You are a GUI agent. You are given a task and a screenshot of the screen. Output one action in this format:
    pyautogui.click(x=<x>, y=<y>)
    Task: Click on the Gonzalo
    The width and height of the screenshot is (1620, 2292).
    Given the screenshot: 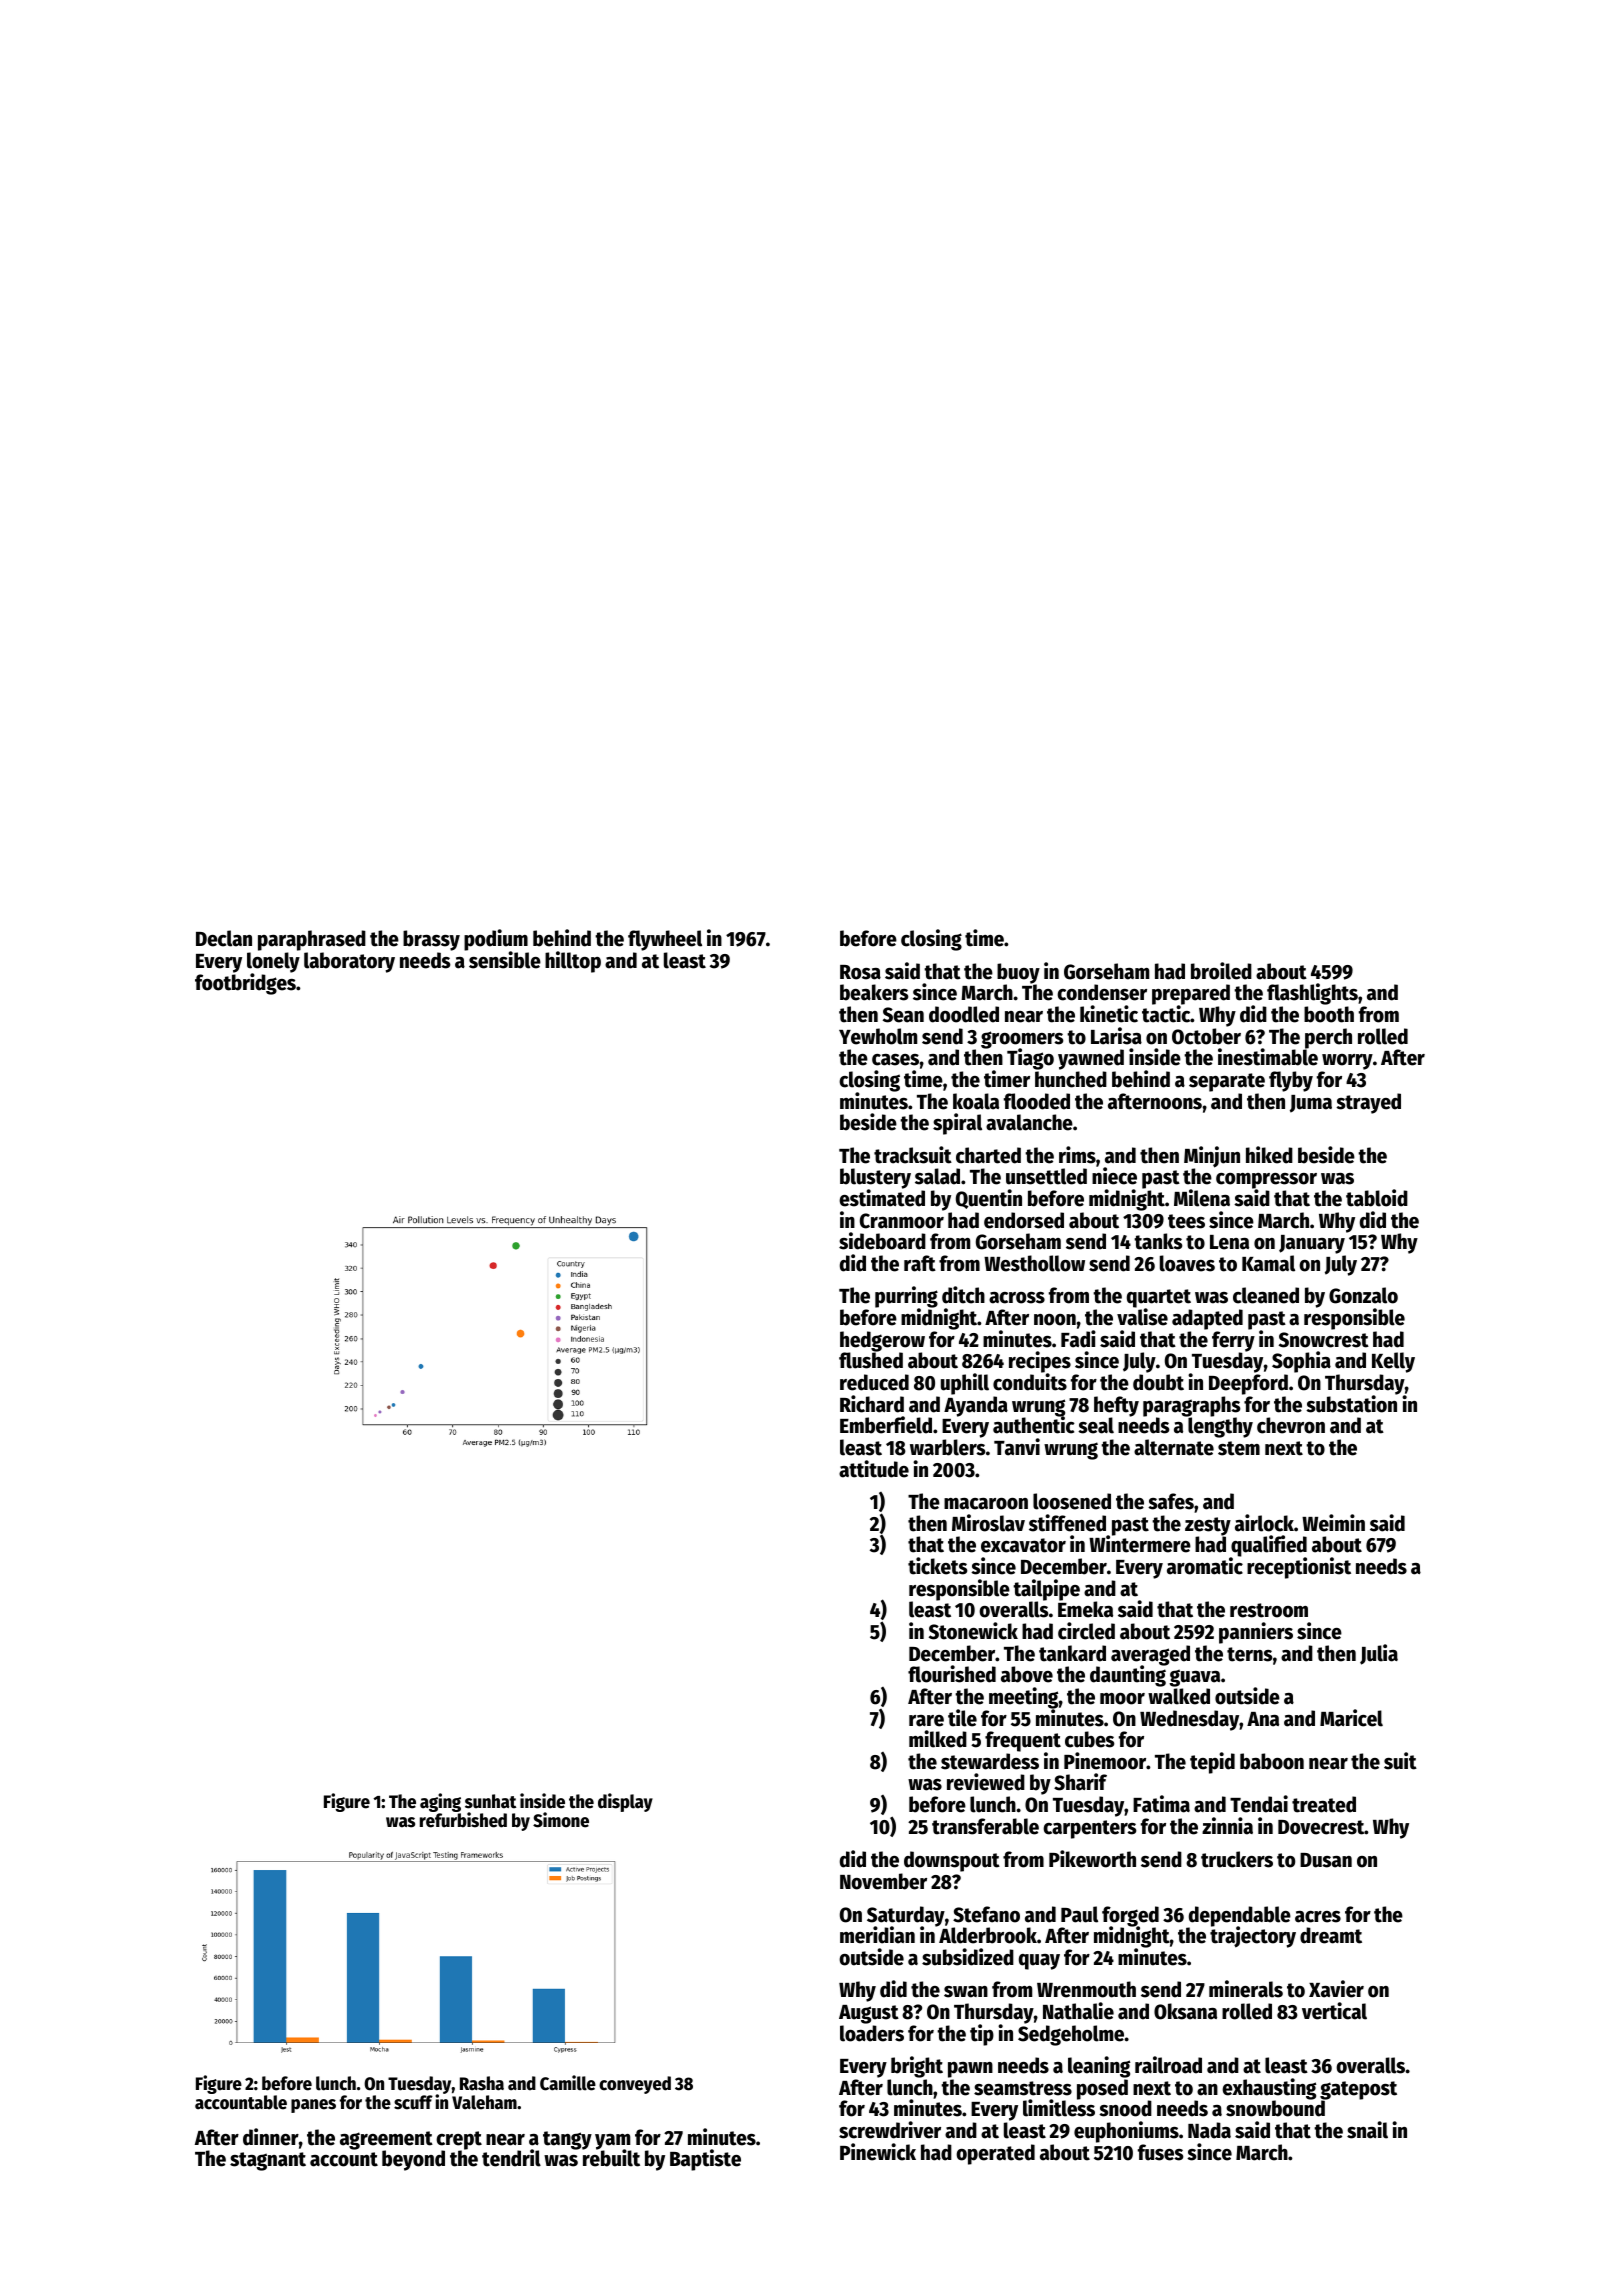 What is the action you would take?
    pyautogui.click(x=1363, y=1295)
